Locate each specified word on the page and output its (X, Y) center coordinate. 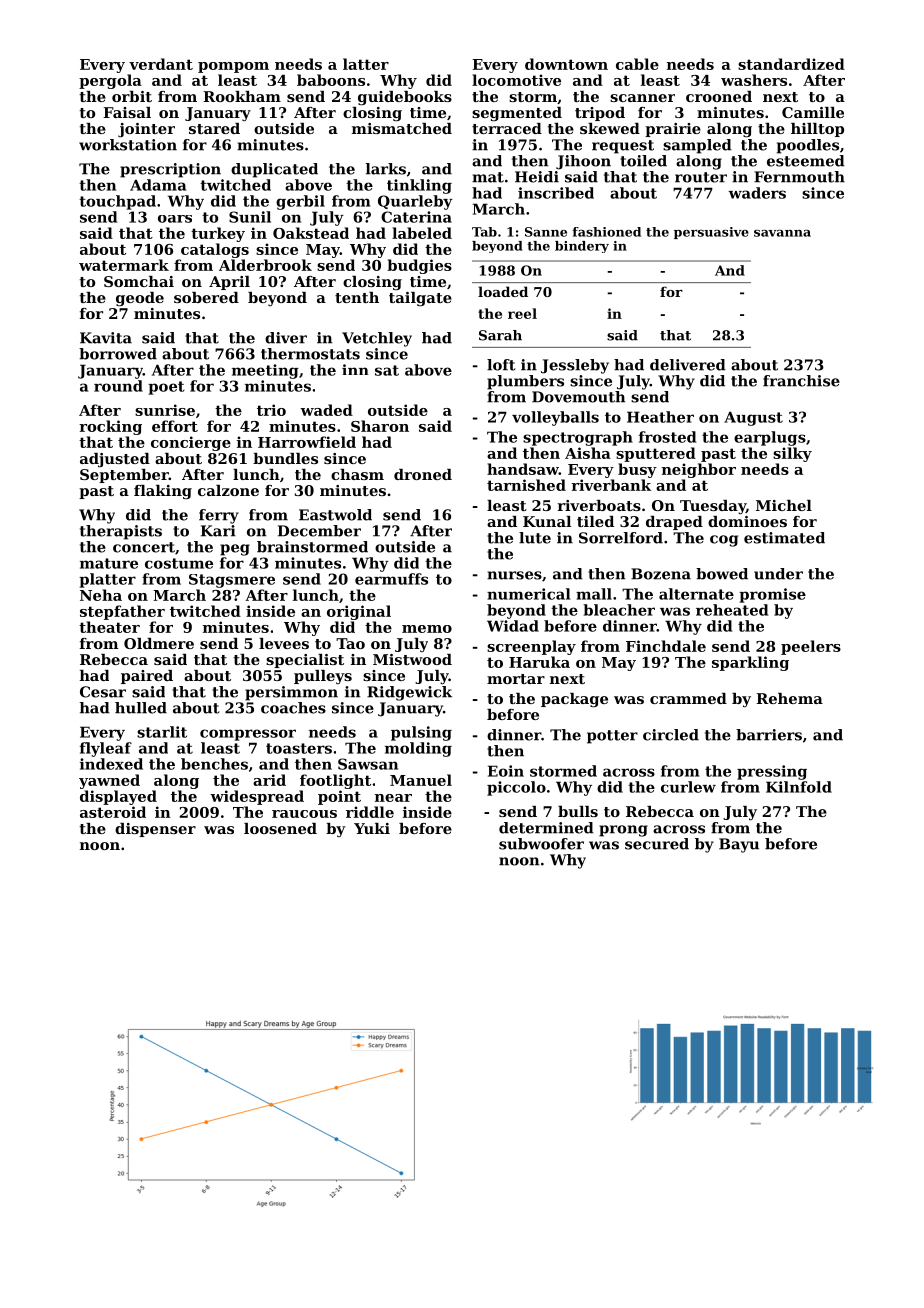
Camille (813, 112)
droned (423, 474)
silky (792, 454)
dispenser (155, 830)
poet (166, 388)
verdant (161, 64)
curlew (688, 787)
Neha (101, 595)
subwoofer (541, 844)
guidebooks (405, 98)
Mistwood (412, 659)
